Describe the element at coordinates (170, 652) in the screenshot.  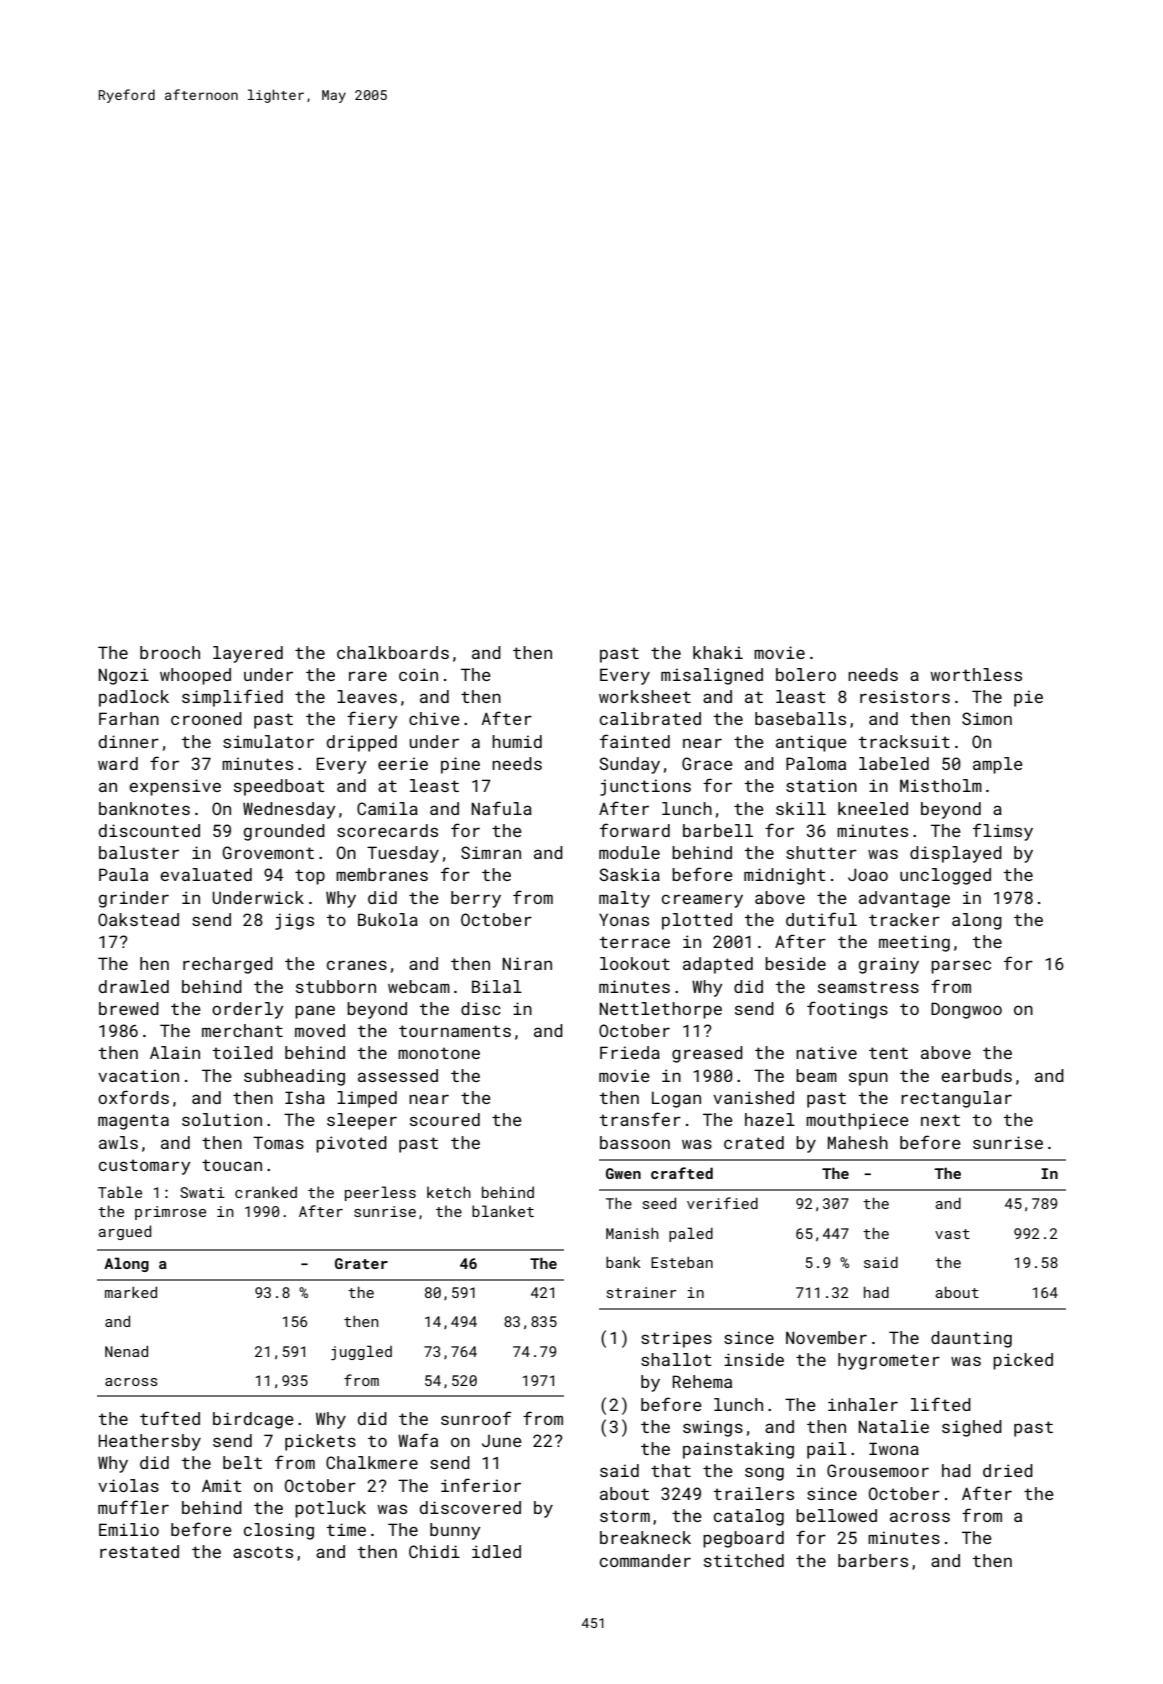
I see `brooch` at that location.
